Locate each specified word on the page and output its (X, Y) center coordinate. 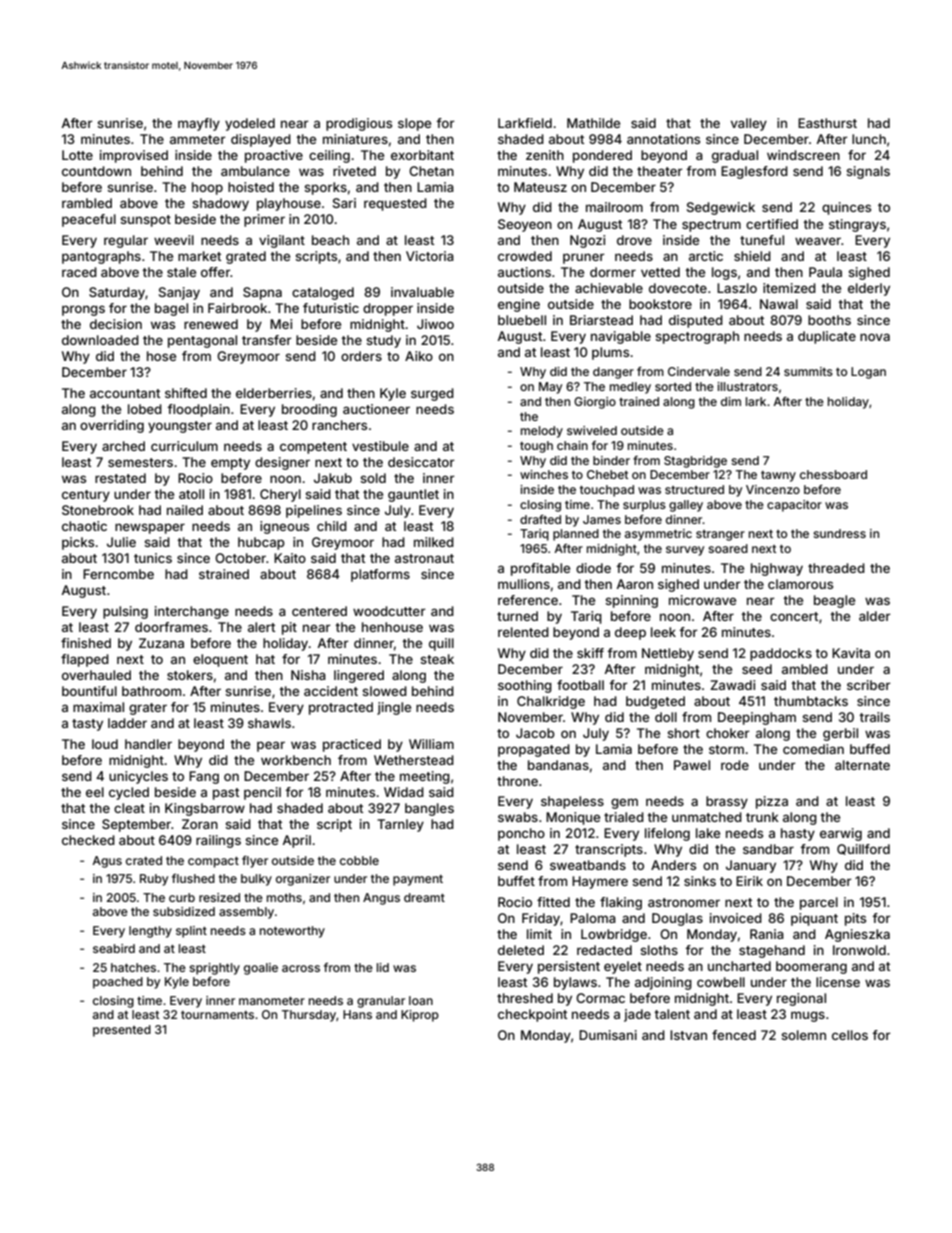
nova (875, 337)
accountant (125, 393)
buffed (870, 749)
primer (264, 220)
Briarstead (601, 320)
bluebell (522, 320)
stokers (190, 675)
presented (122, 1031)
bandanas (558, 765)
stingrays (857, 225)
